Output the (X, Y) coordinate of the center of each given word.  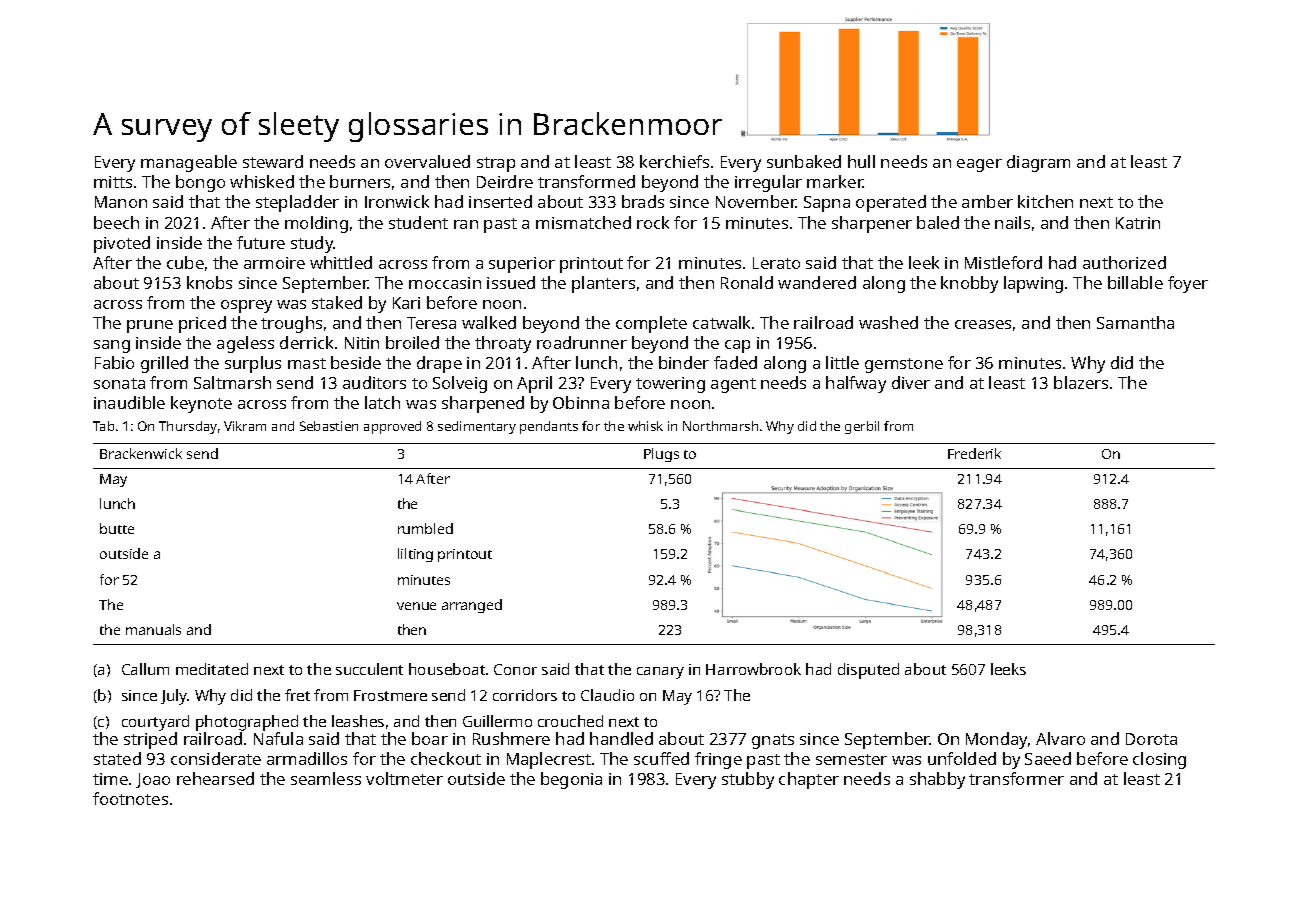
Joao (153, 780)
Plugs (661, 455)
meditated (212, 669)
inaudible (129, 402)
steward (273, 161)
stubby (748, 780)
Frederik (974, 453)
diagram (1038, 163)
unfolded (962, 758)
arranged (472, 606)
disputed (868, 671)
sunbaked (804, 161)
